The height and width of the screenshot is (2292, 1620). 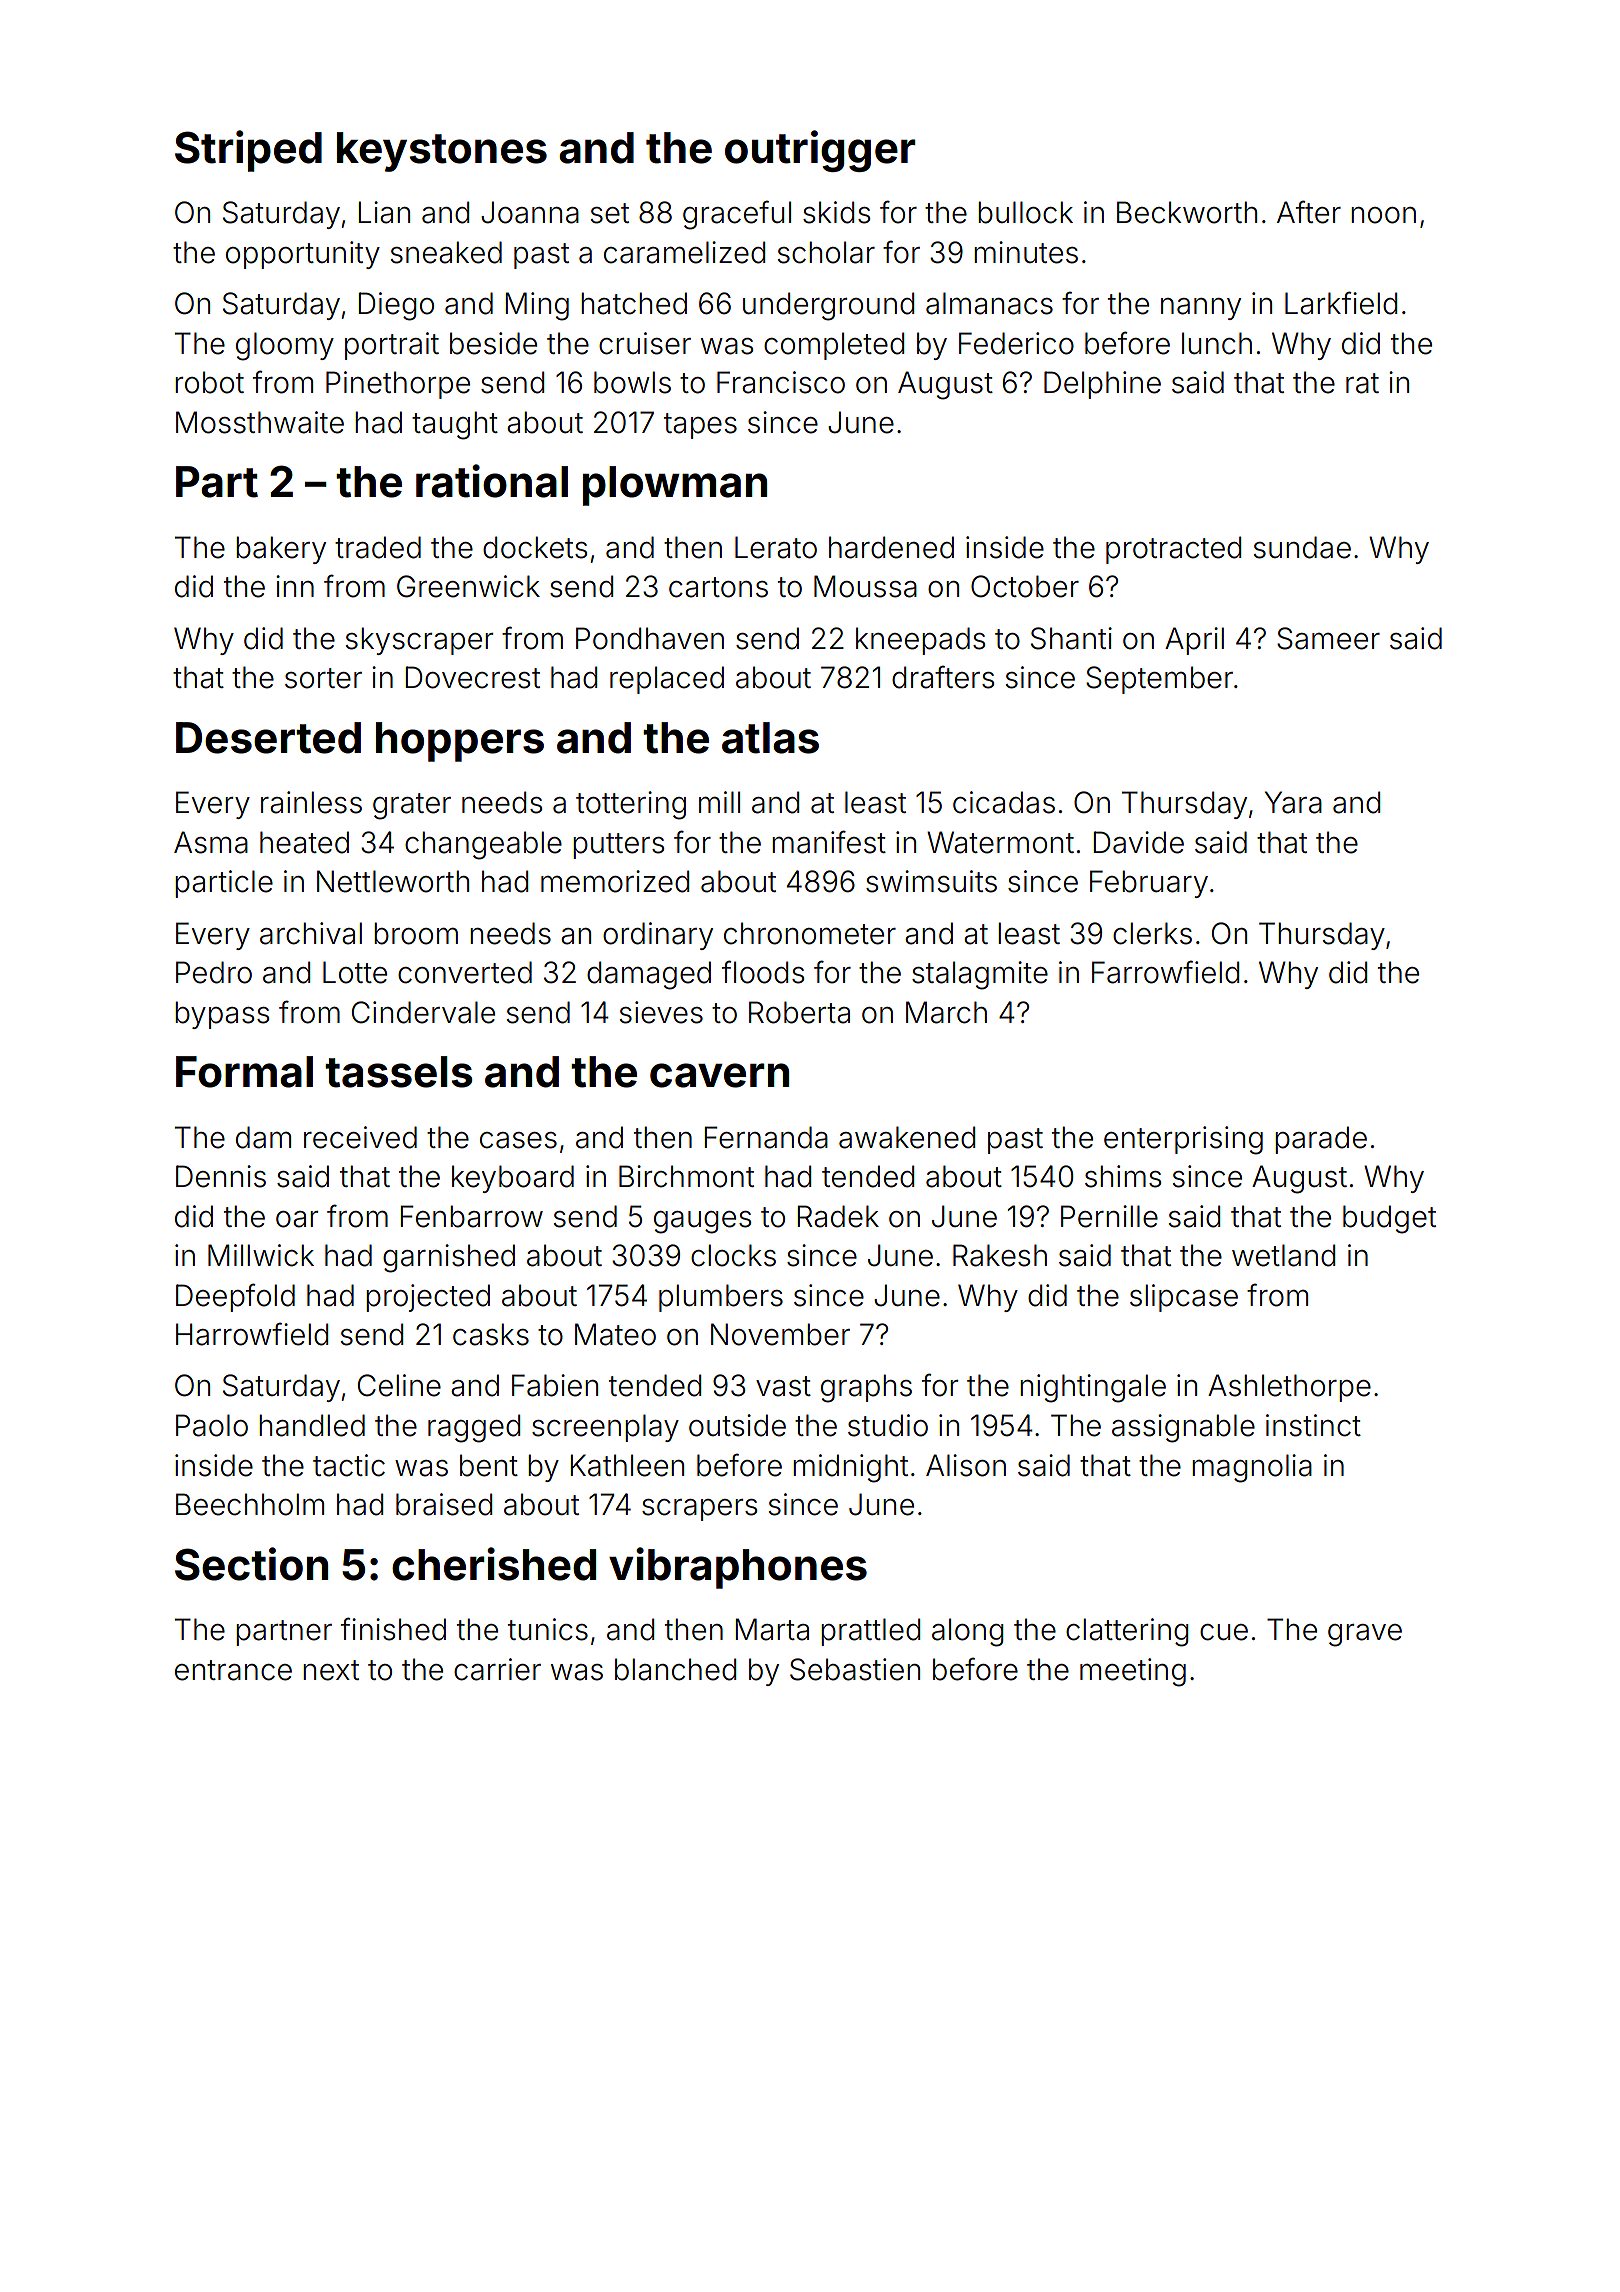 I want to click on Delphine, so click(x=1102, y=385).
